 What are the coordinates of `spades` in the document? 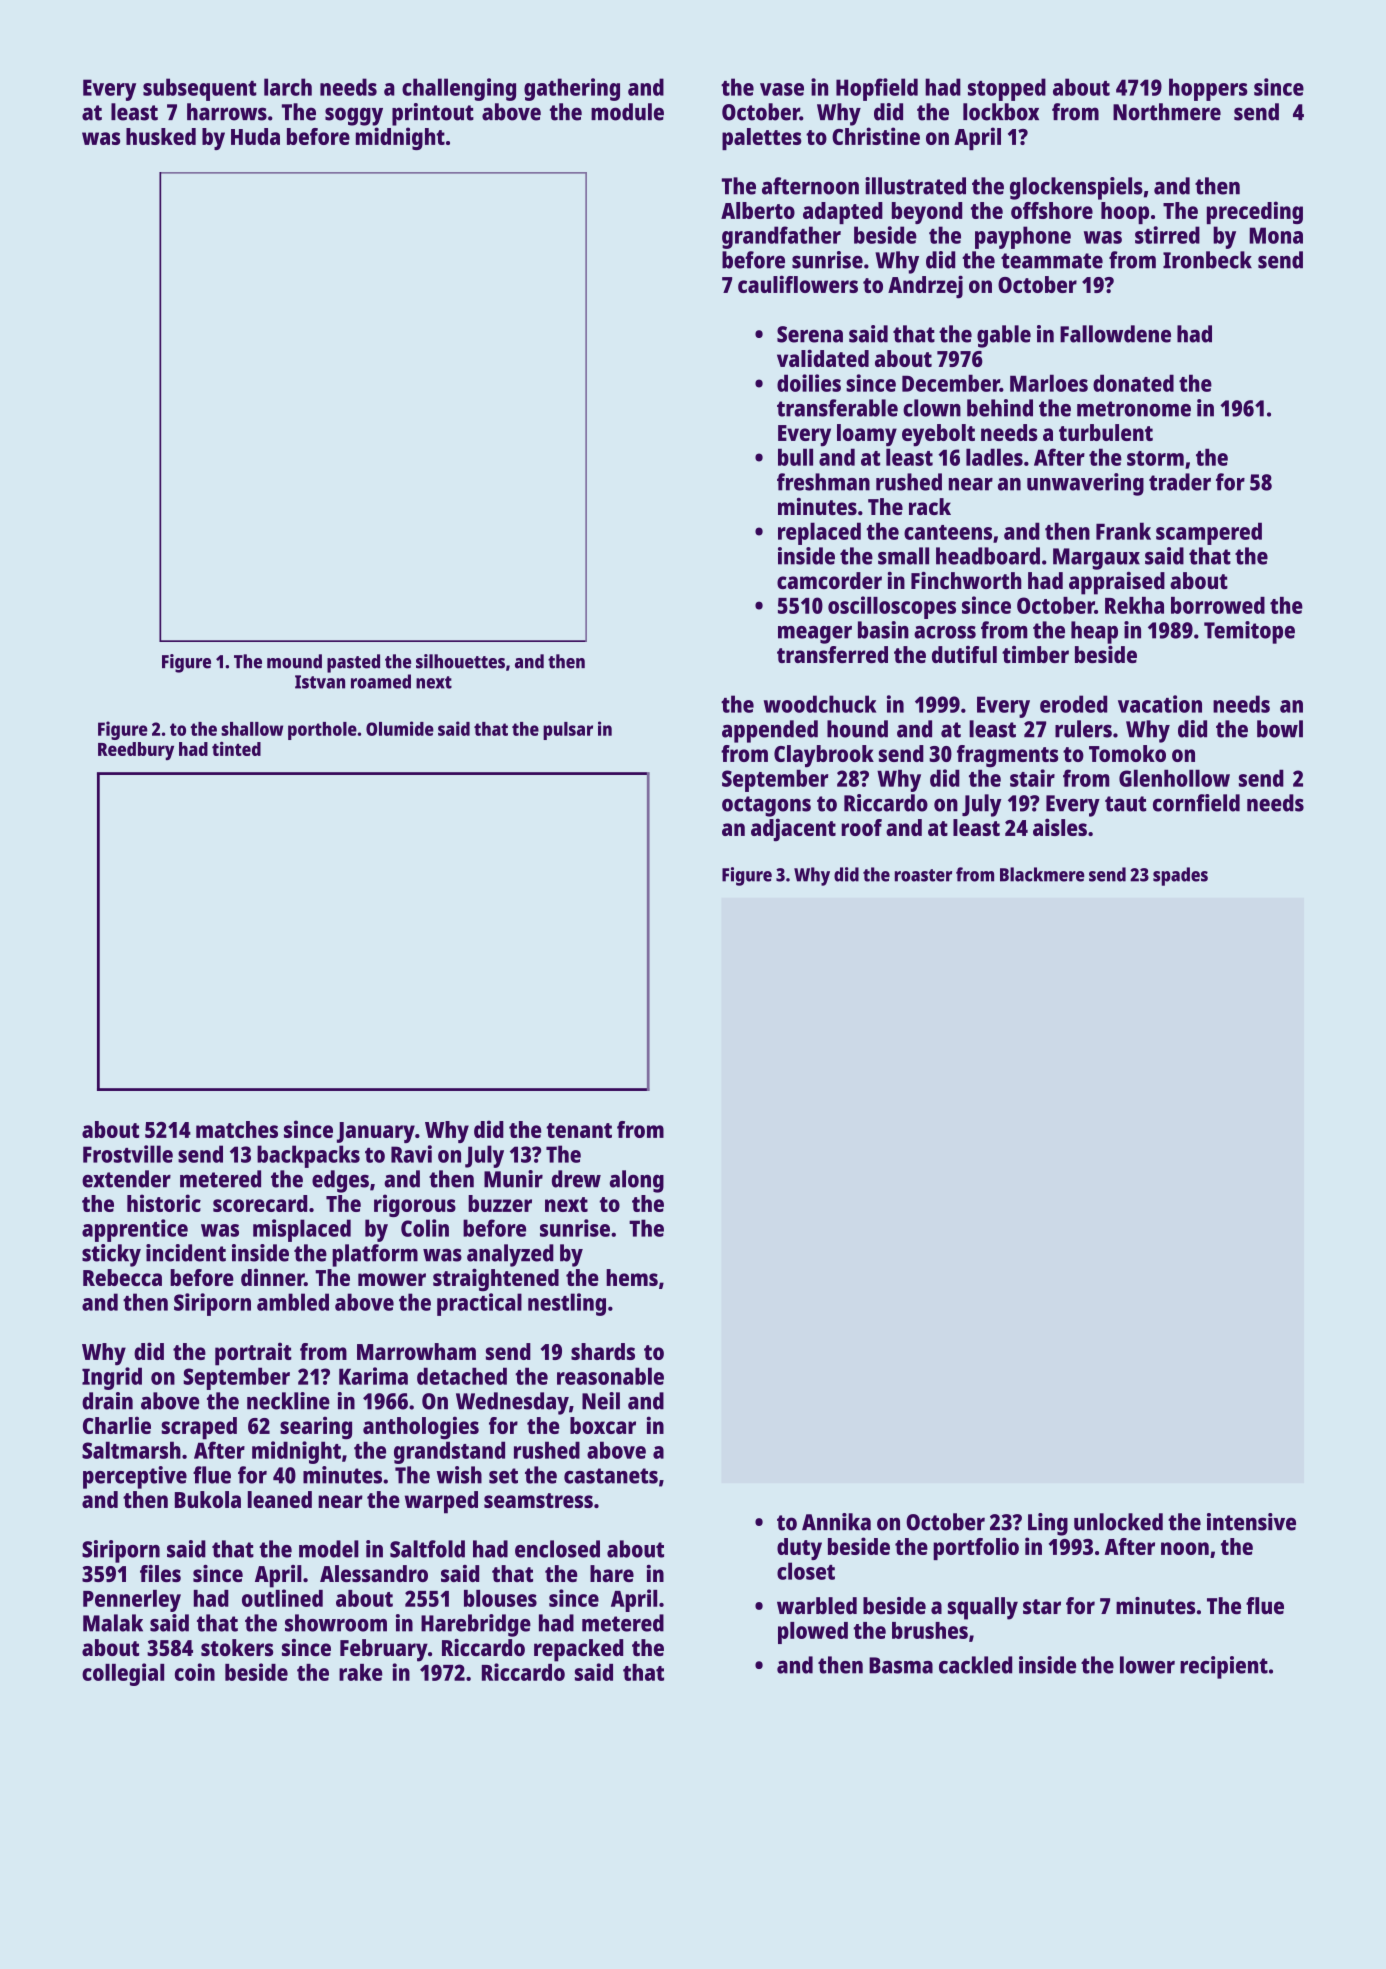 It's located at (1180, 876).
